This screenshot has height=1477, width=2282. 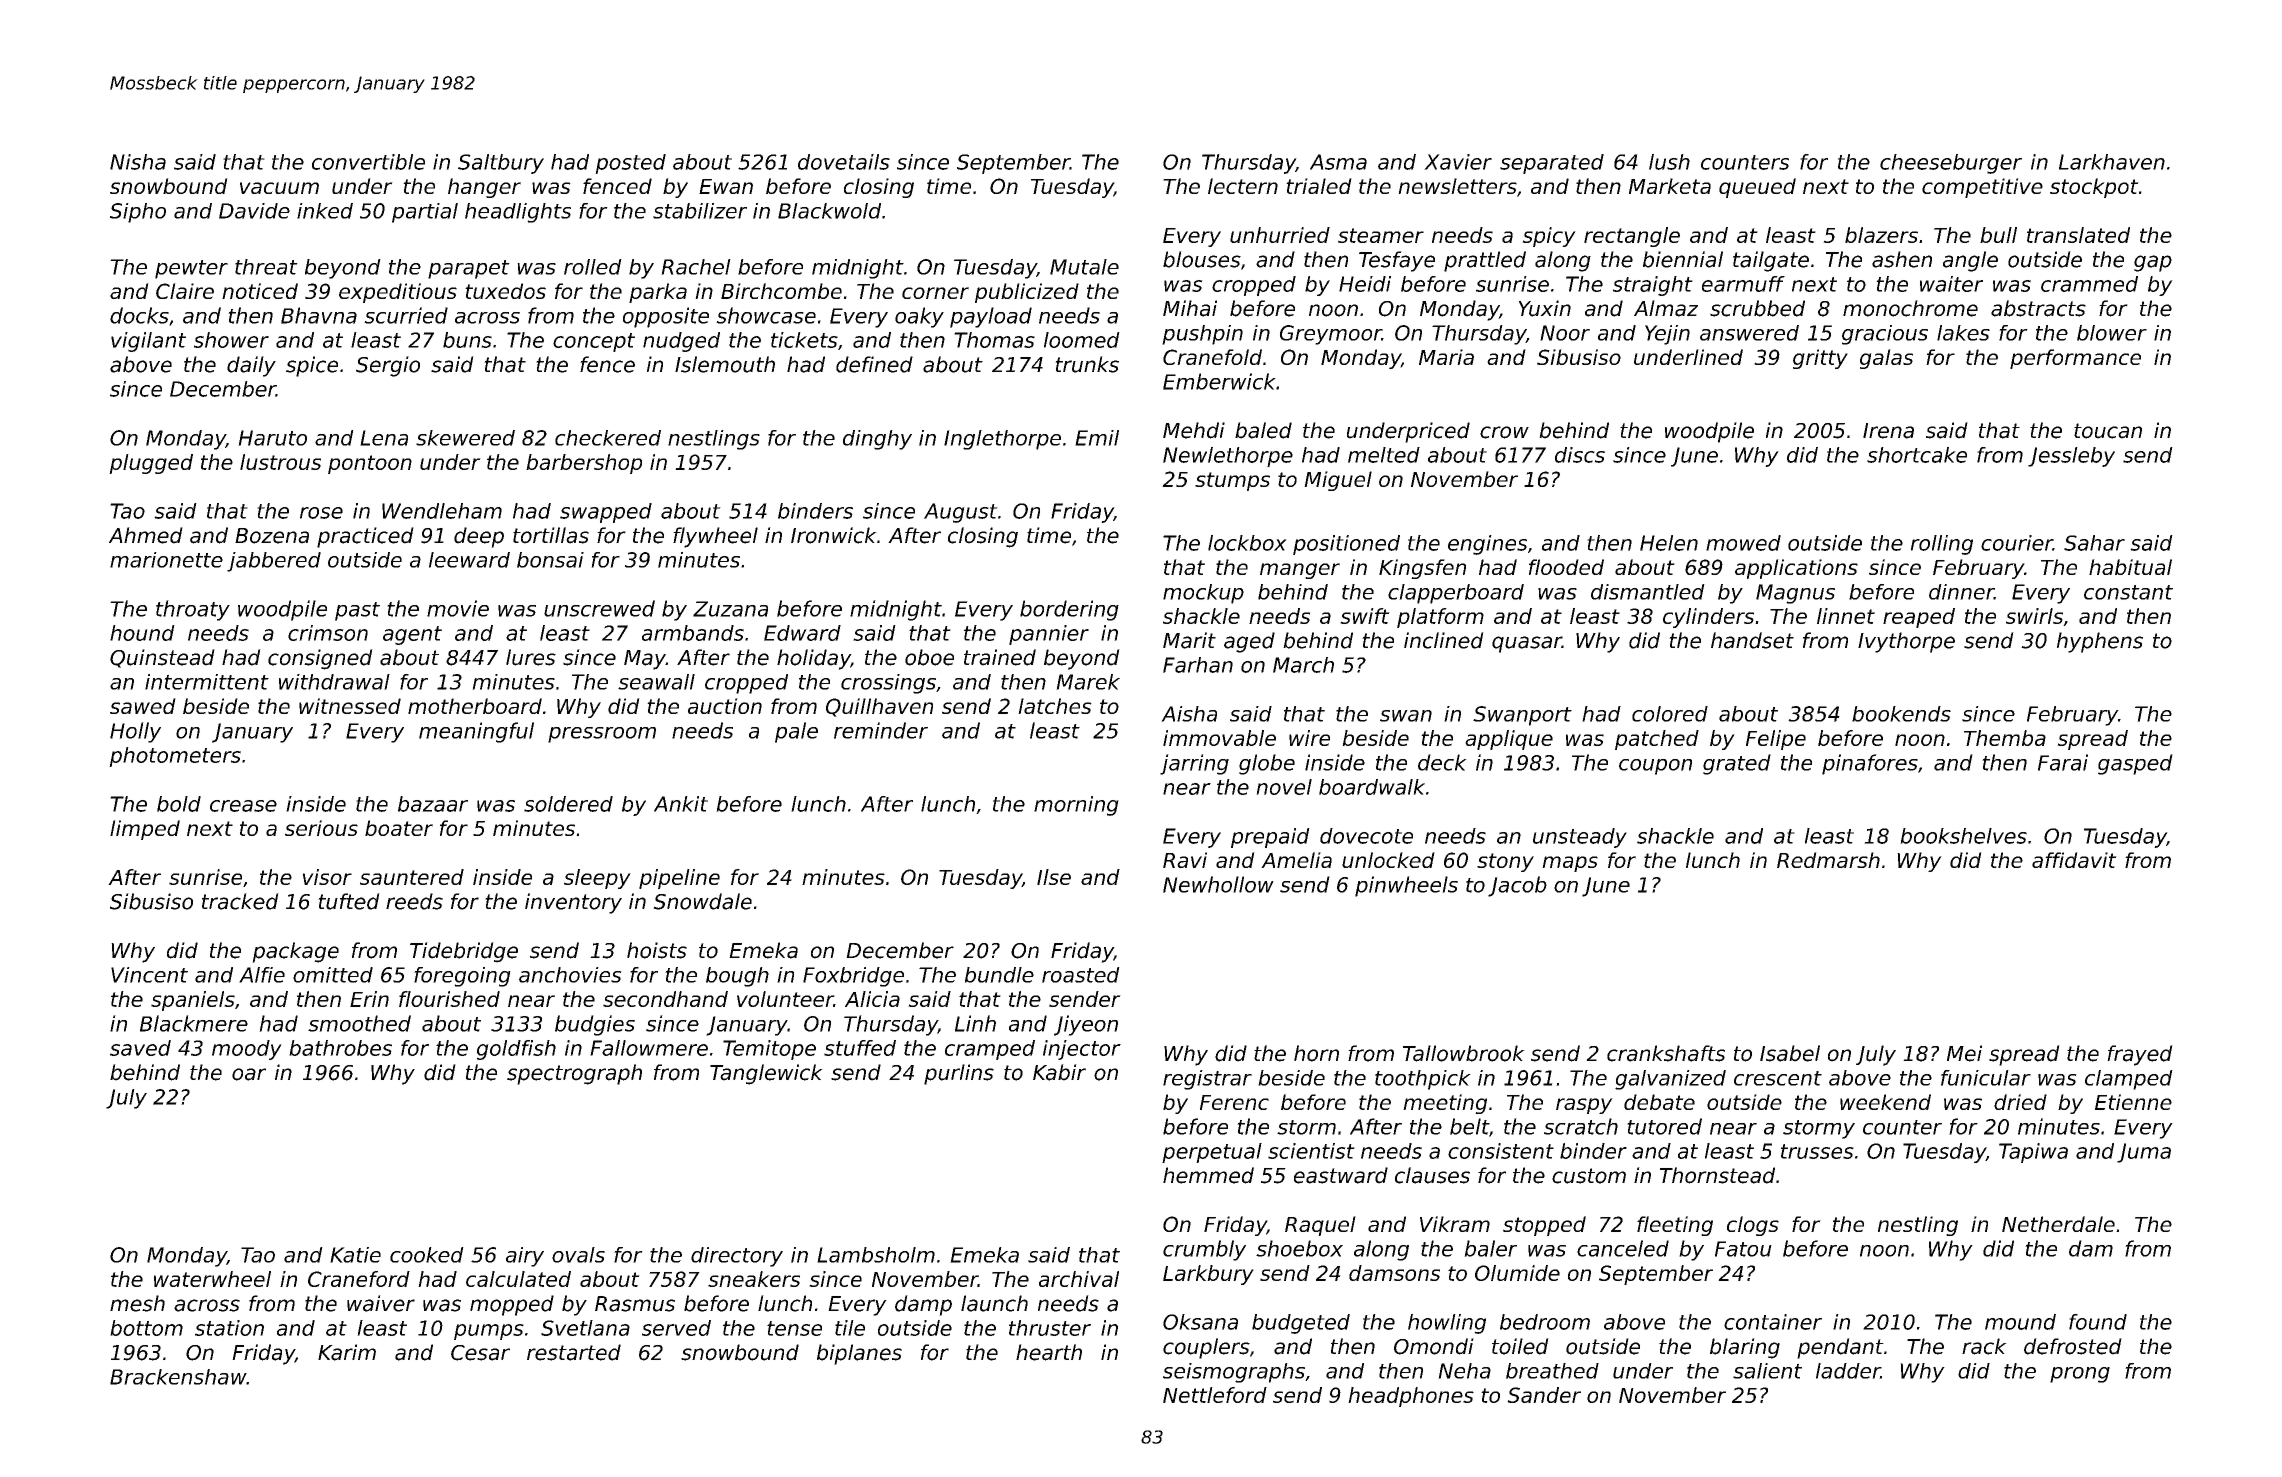 What do you see at coordinates (1901, 714) in the screenshot?
I see `bookends` at bounding box center [1901, 714].
